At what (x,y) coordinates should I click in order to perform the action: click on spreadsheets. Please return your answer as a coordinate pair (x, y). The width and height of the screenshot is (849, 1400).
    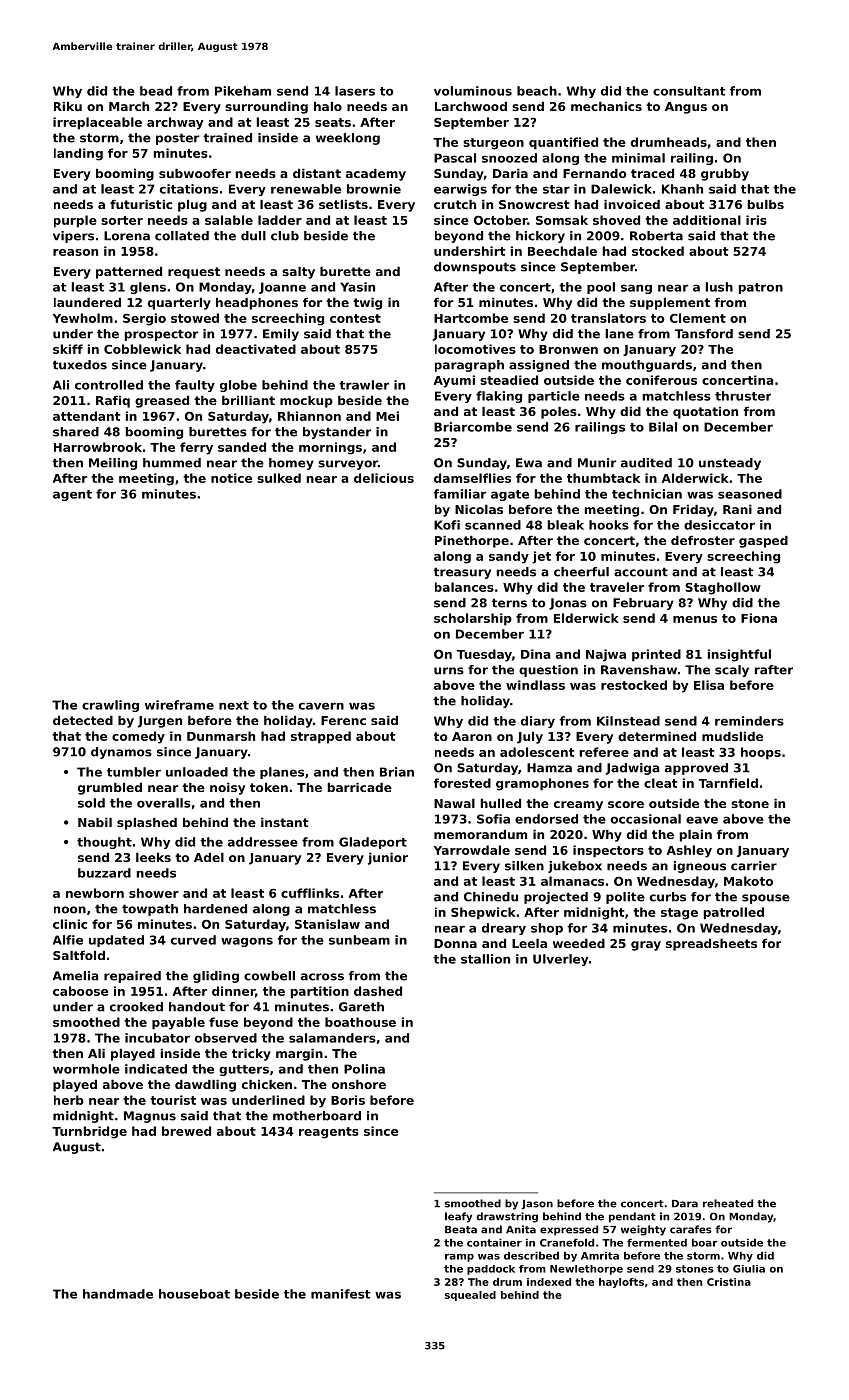
    Looking at the image, I should click on (711, 945).
